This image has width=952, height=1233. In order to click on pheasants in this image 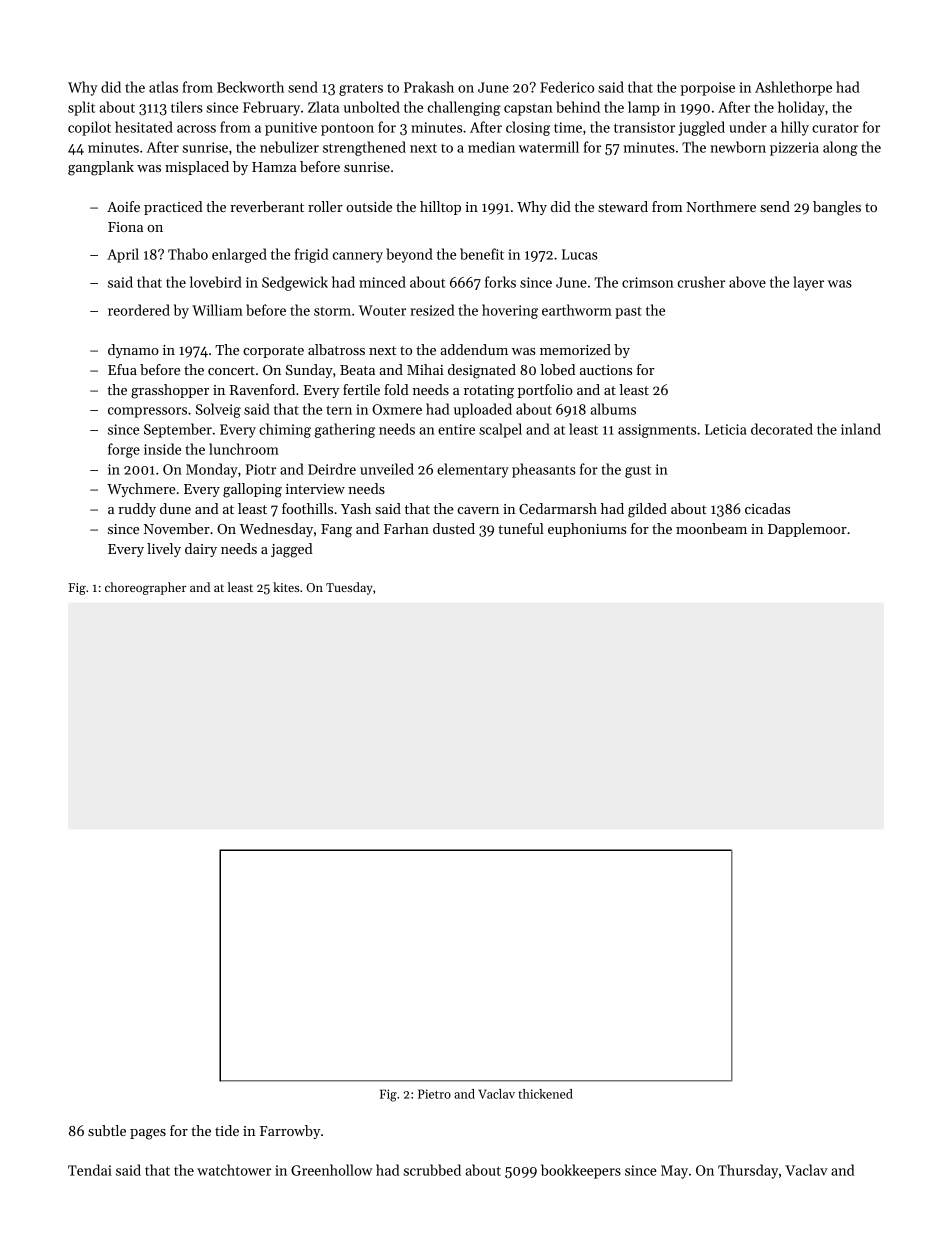, I will do `click(544, 470)`.
